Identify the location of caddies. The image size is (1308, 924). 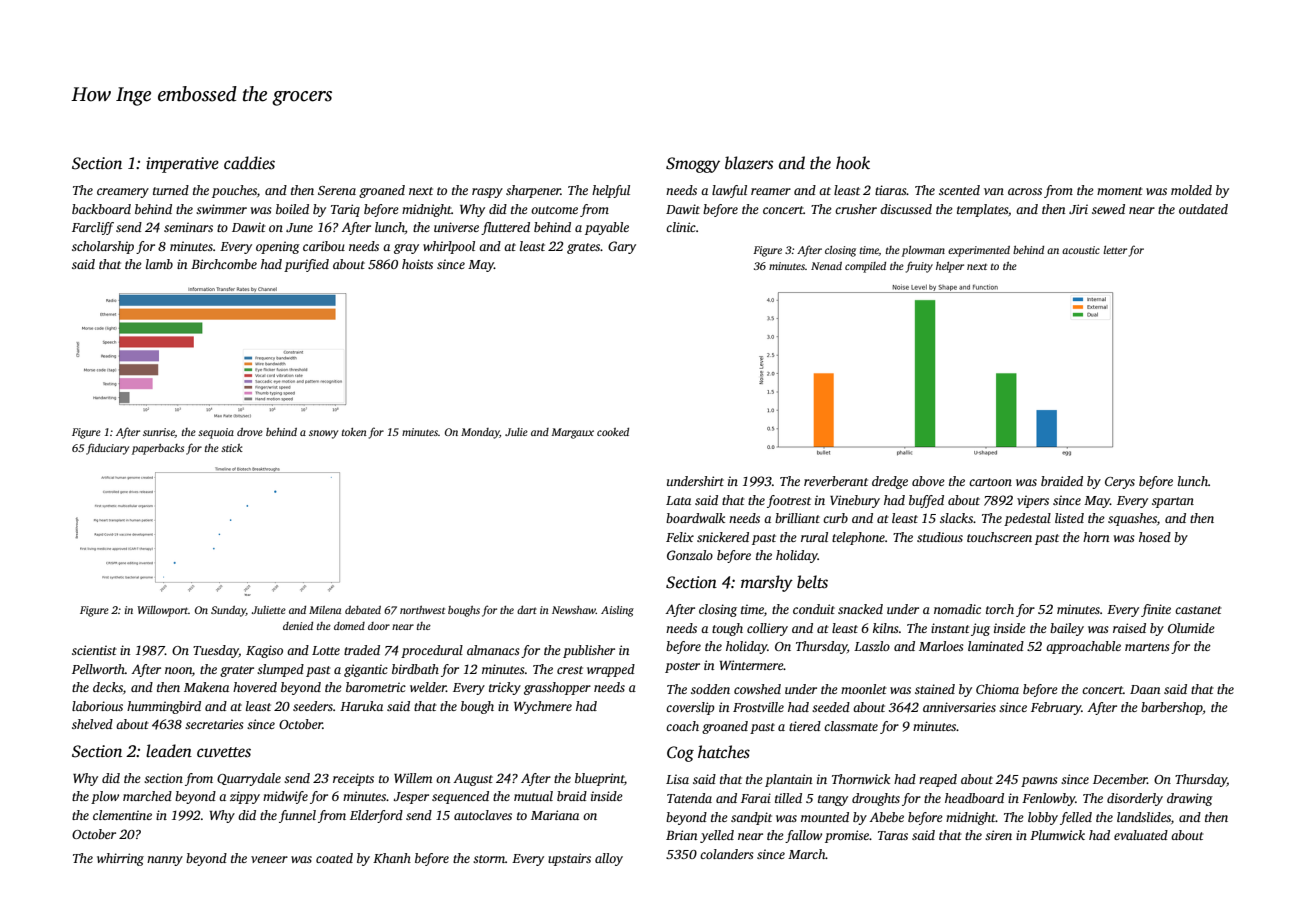
(249, 163).
